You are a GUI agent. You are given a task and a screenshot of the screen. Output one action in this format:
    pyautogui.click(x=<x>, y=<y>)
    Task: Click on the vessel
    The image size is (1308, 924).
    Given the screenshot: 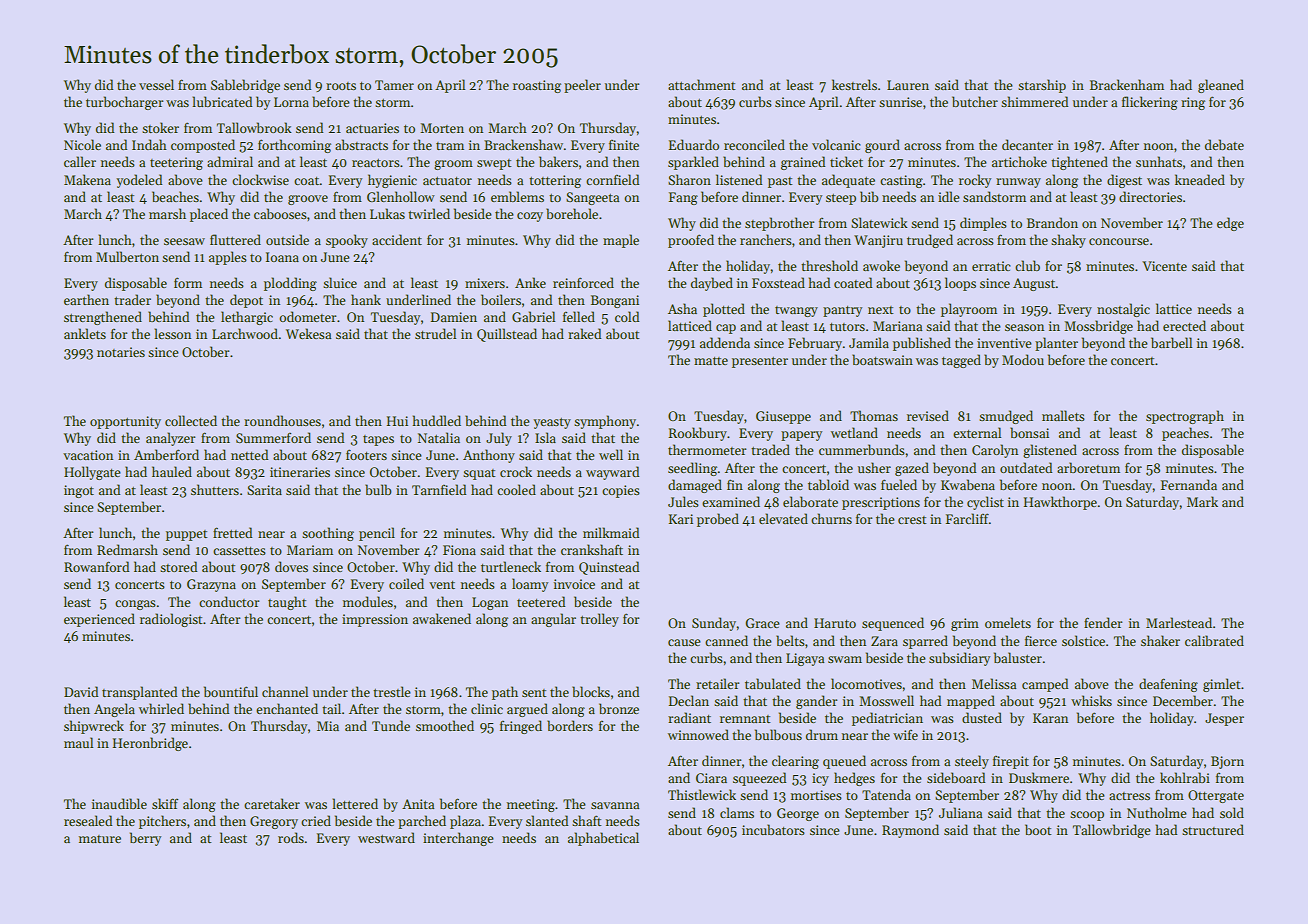 What is the action you would take?
    pyautogui.click(x=156, y=84)
